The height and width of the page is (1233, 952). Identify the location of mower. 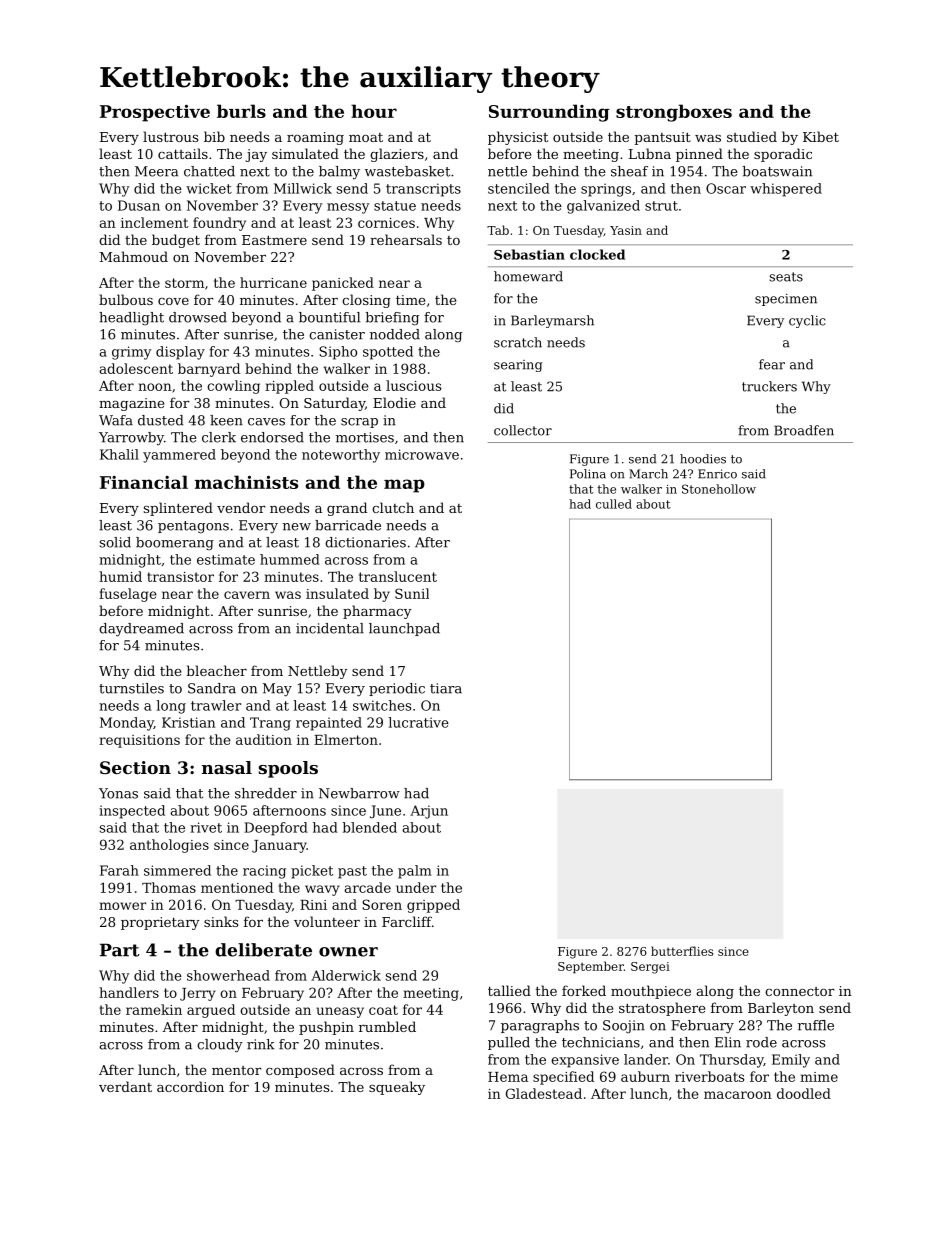
(123, 906).
